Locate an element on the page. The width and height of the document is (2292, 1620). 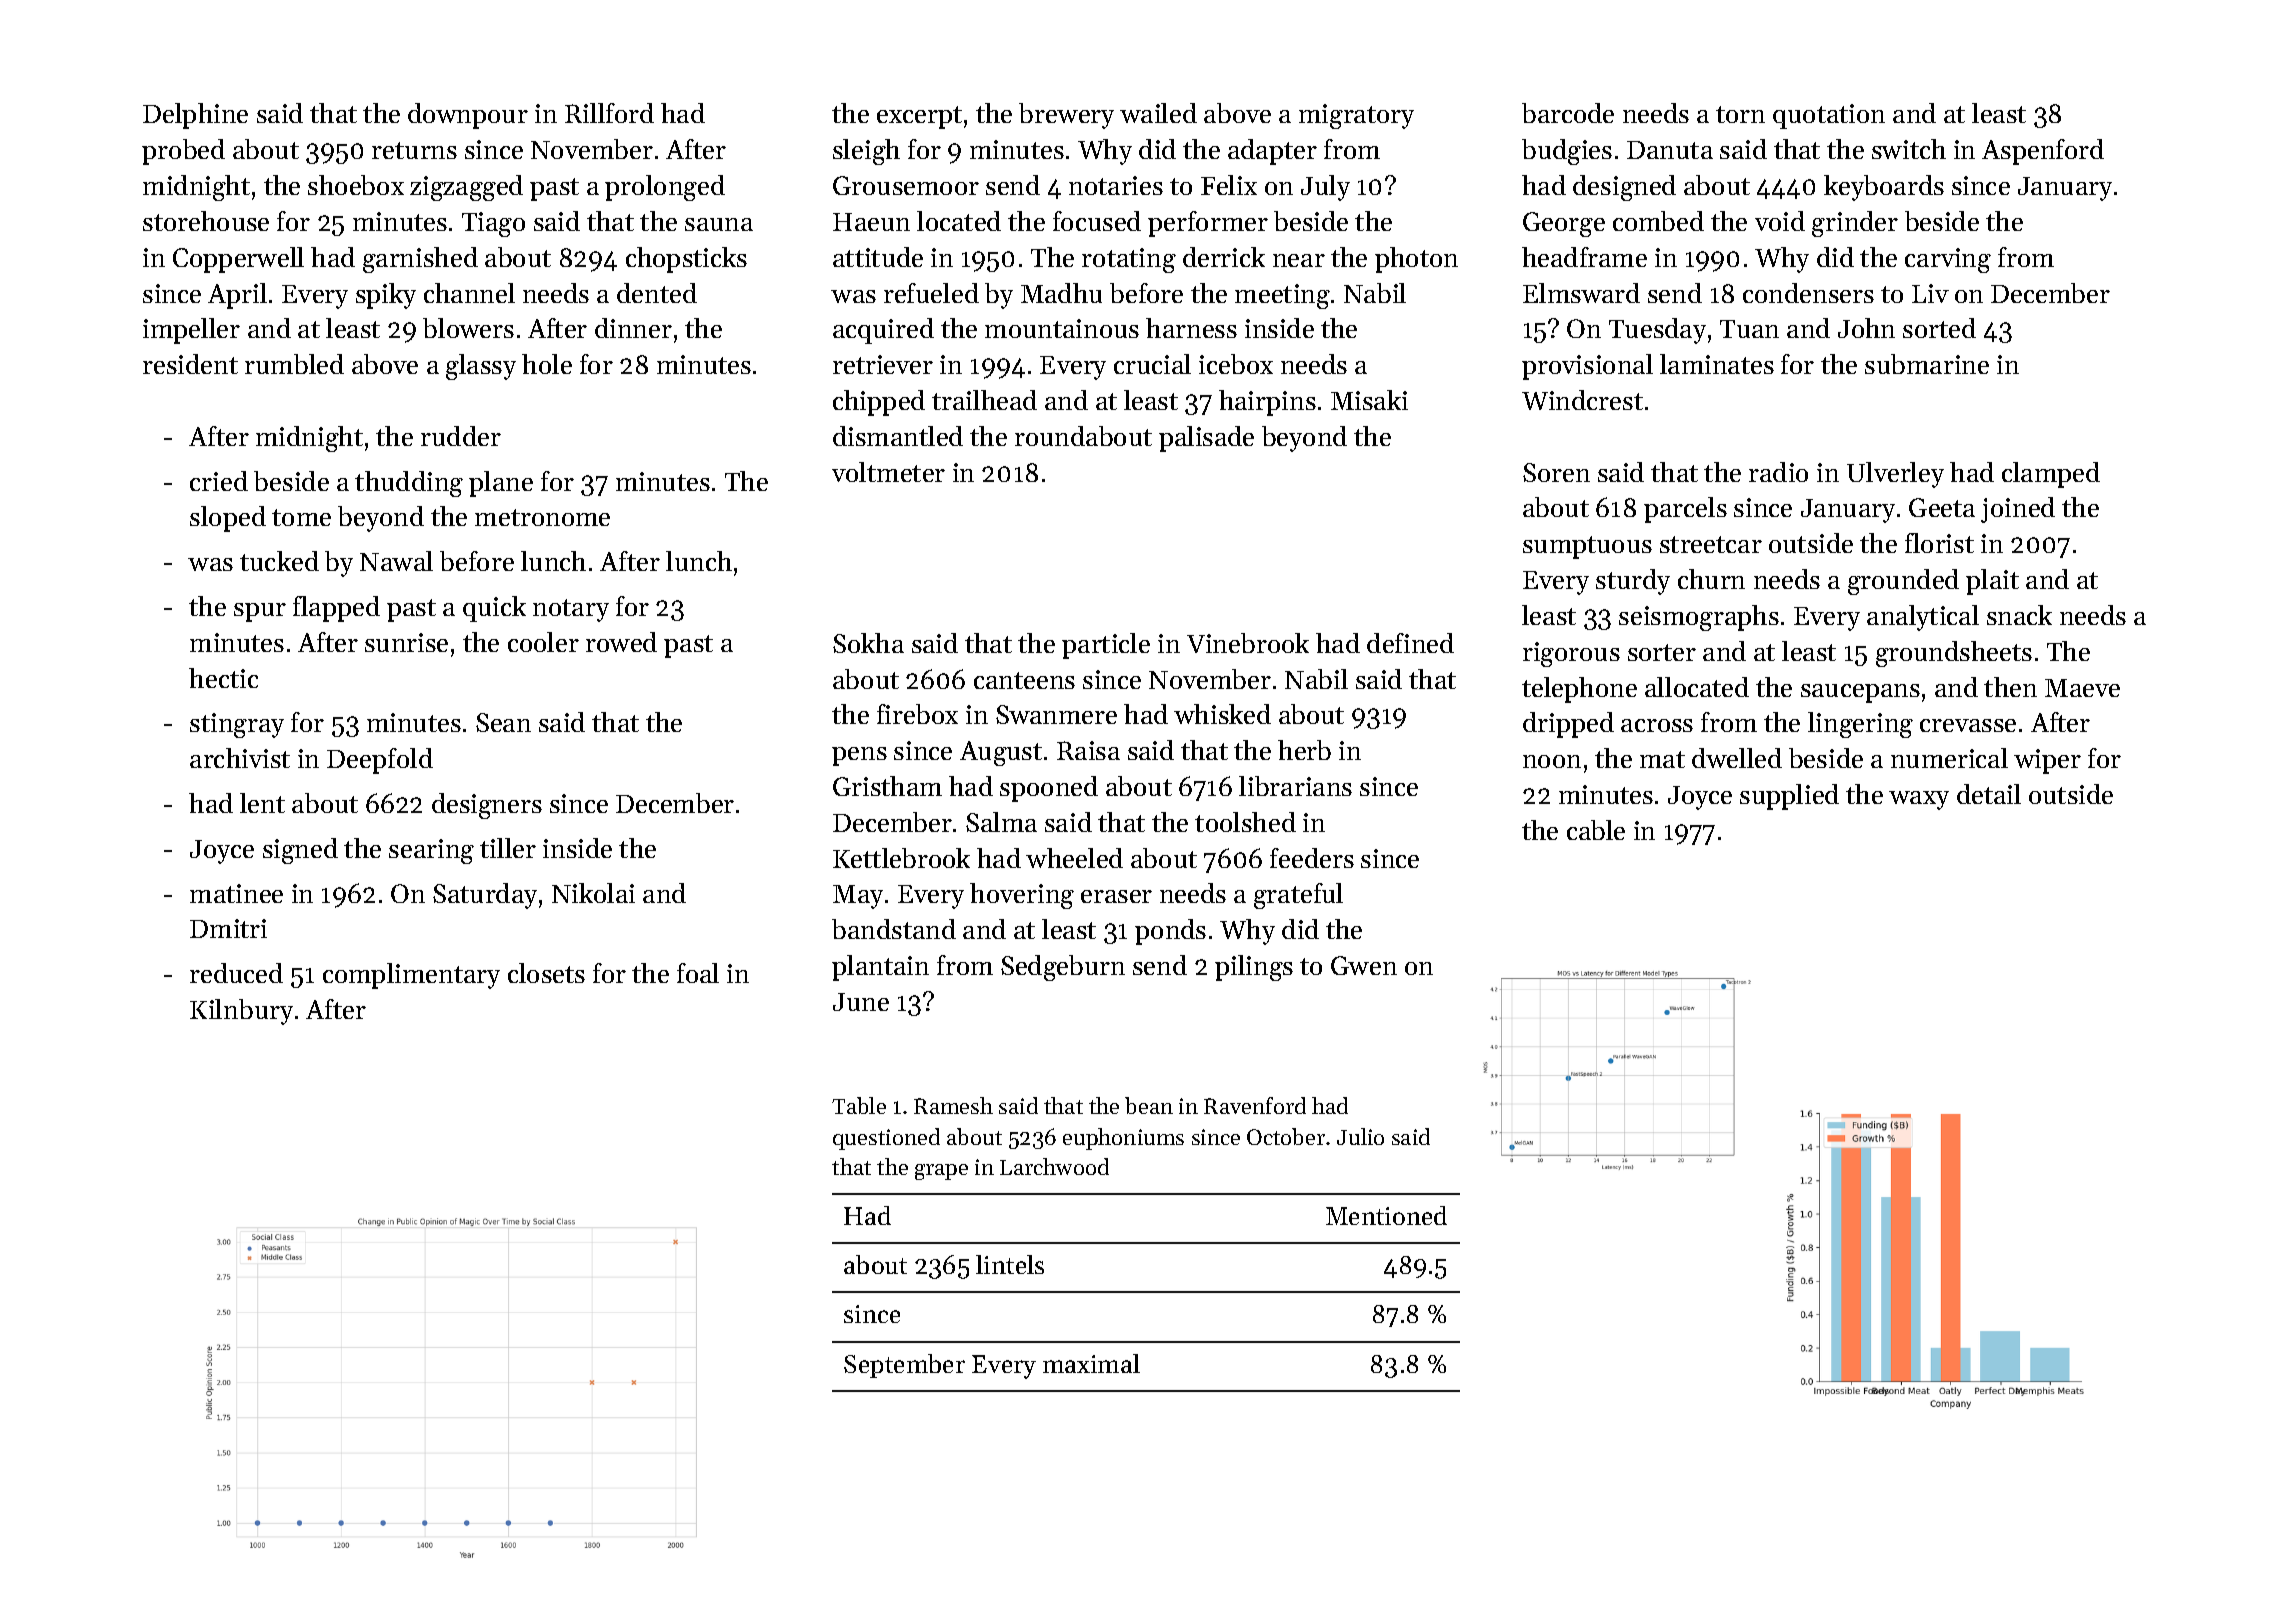
spur is located at coordinates (260, 612).
